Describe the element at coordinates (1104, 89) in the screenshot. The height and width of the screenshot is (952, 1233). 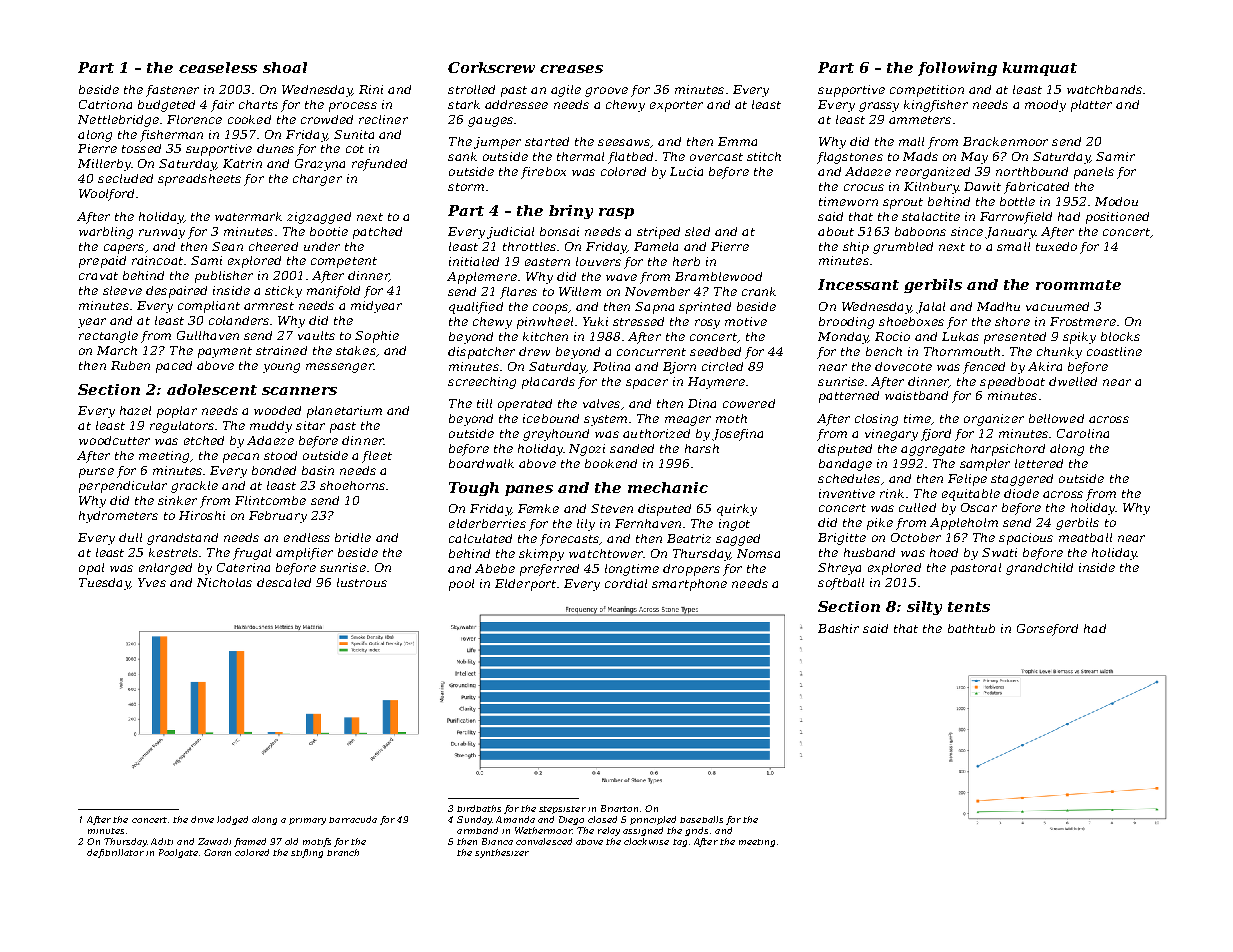
I see `watchbands` at that location.
